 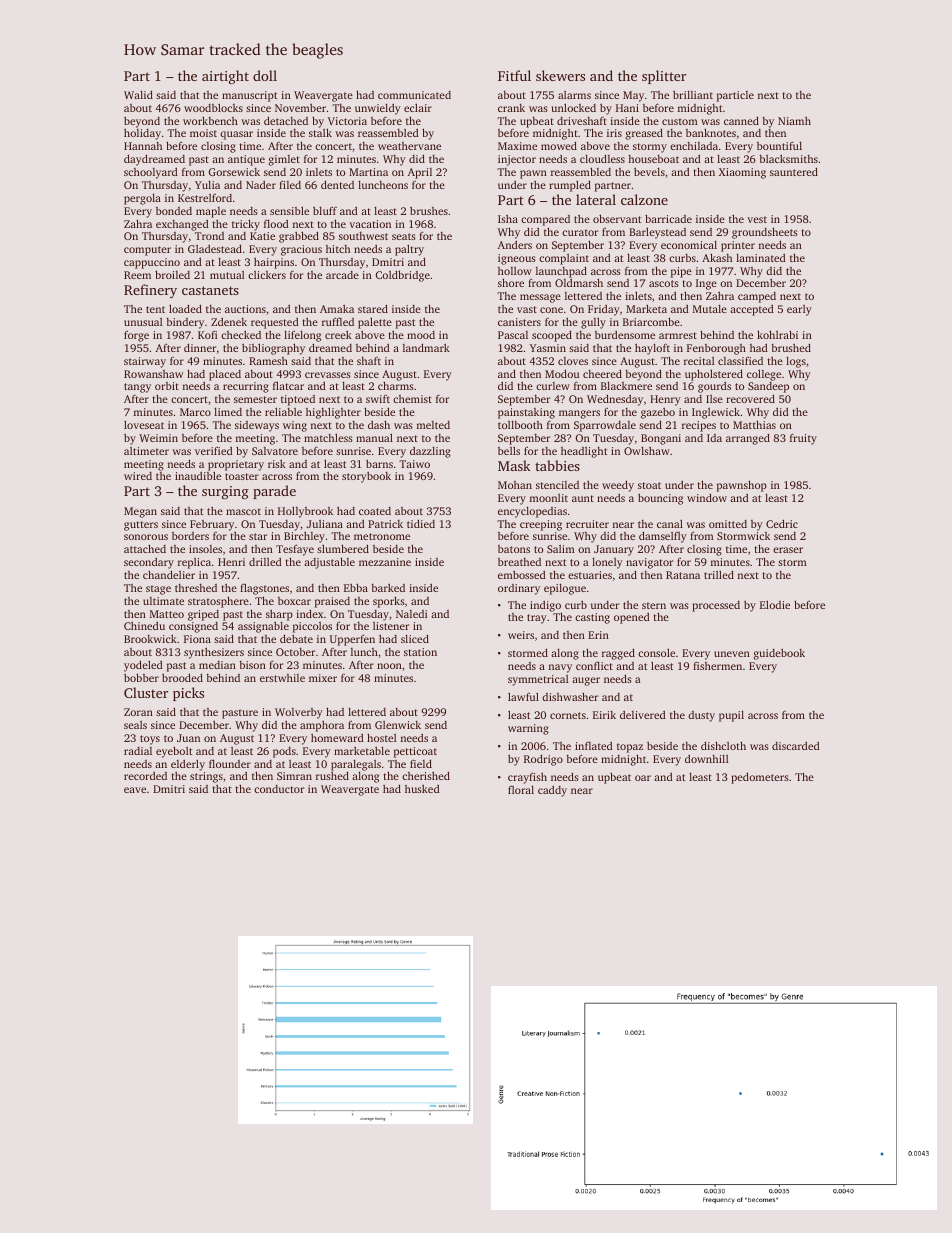 I want to click on doll, so click(x=265, y=75).
